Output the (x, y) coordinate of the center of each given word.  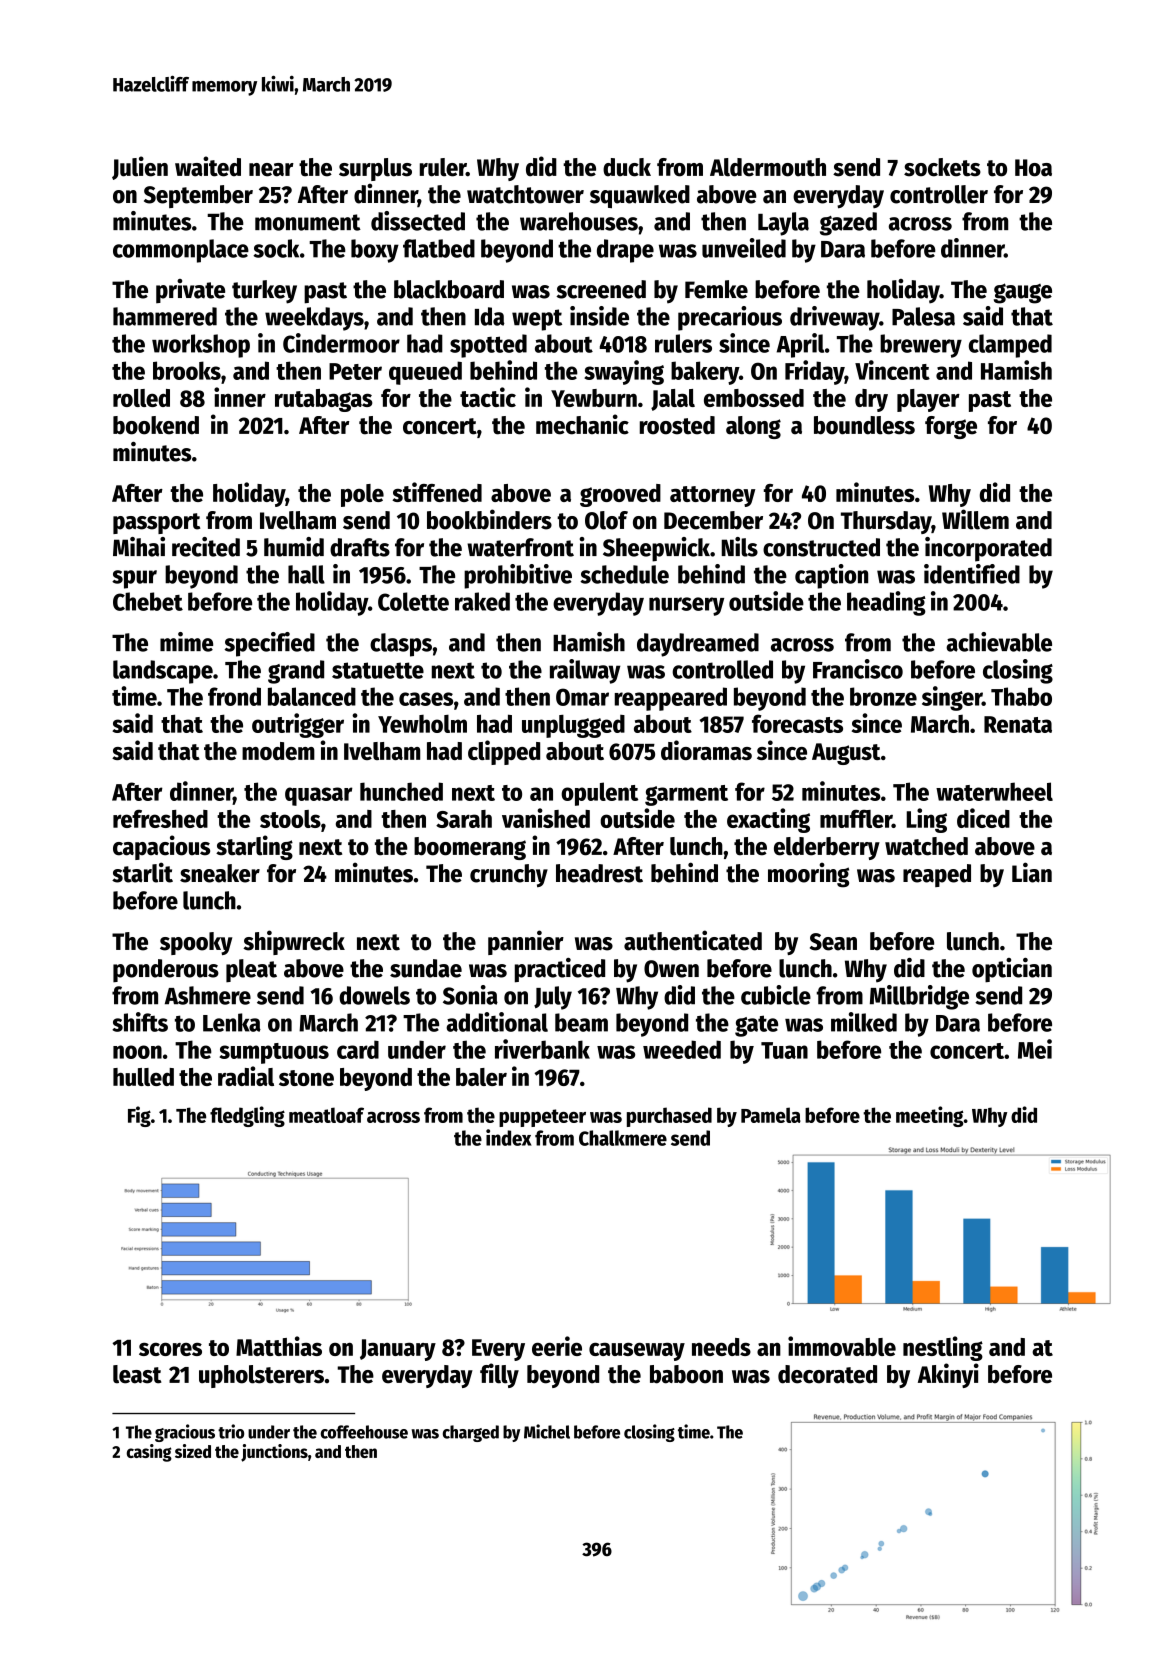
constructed (821, 547)
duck (627, 167)
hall (306, 574)
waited (208, 166)
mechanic (582, 424)
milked (864, 1022)
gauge (1023, 293)
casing (149, 1453)
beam (581, 1022)
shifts (140, 1022)
